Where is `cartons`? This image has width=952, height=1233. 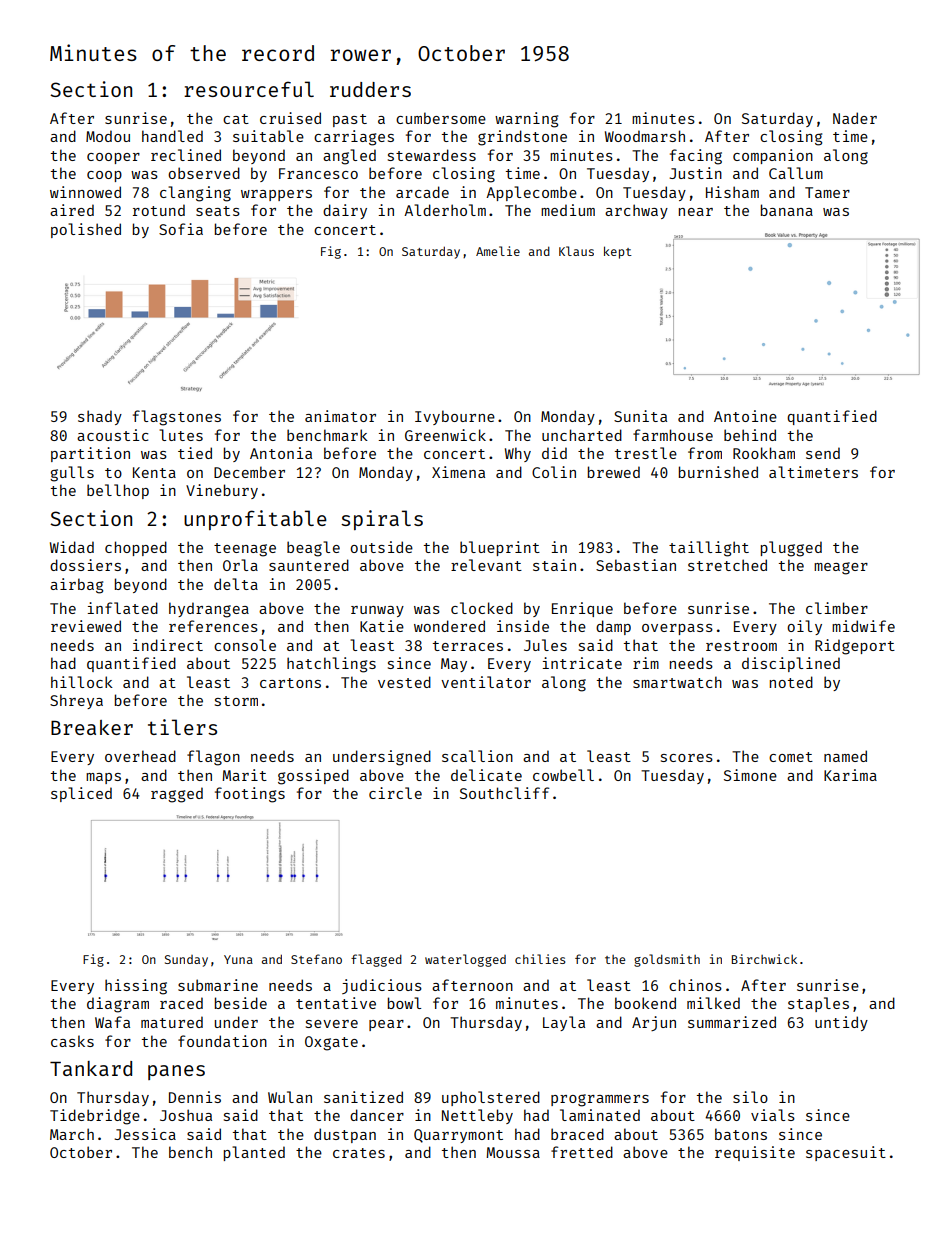
cartons is located at coordinates (290, 683).
